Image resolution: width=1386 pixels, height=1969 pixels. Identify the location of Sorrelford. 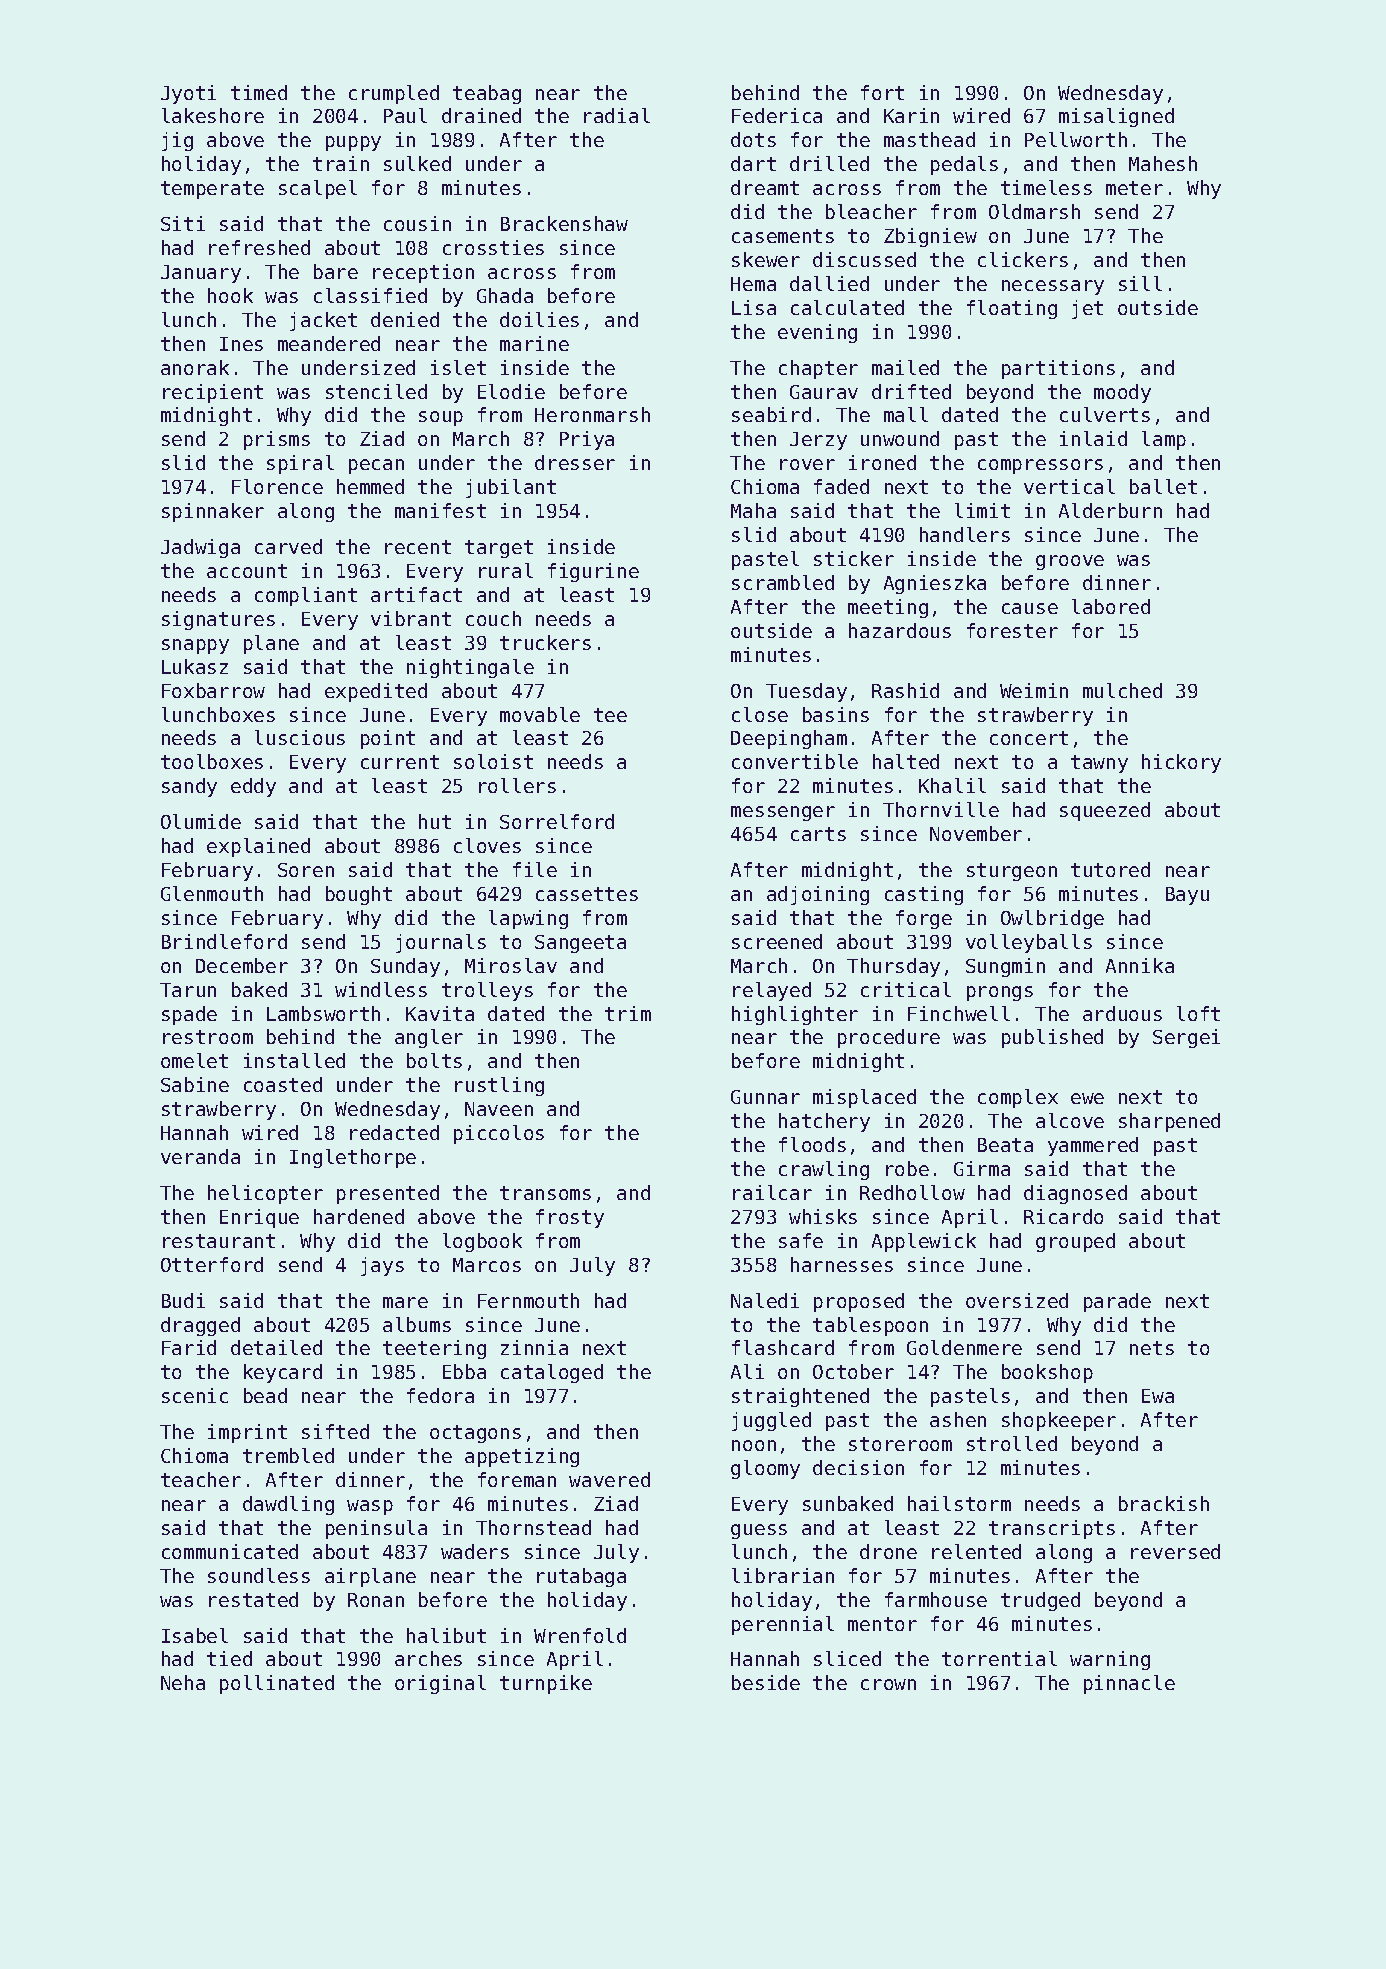
(557, 821).
